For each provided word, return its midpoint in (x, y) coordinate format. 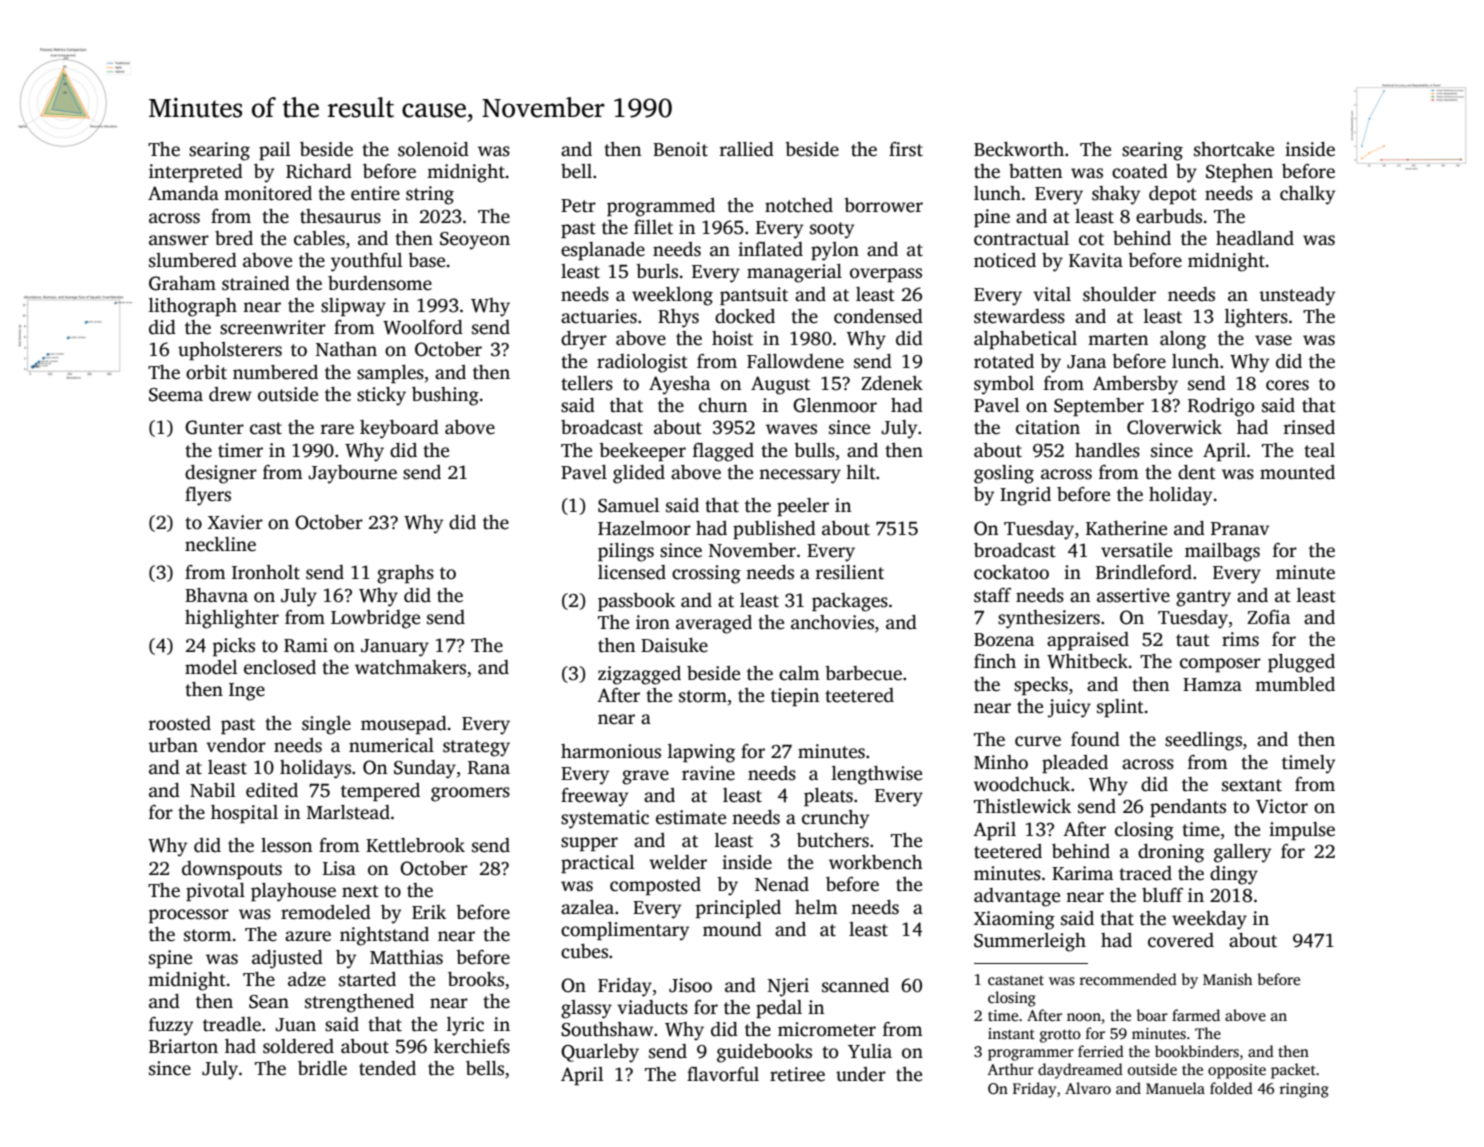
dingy (1234, 875)
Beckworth (1019, 149)
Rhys (678, 318)
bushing (445, 396)
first (906, 149)
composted (655, 886)
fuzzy (171, 1026)
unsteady (1297, 296)
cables (319, 238)
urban (173, 745)
